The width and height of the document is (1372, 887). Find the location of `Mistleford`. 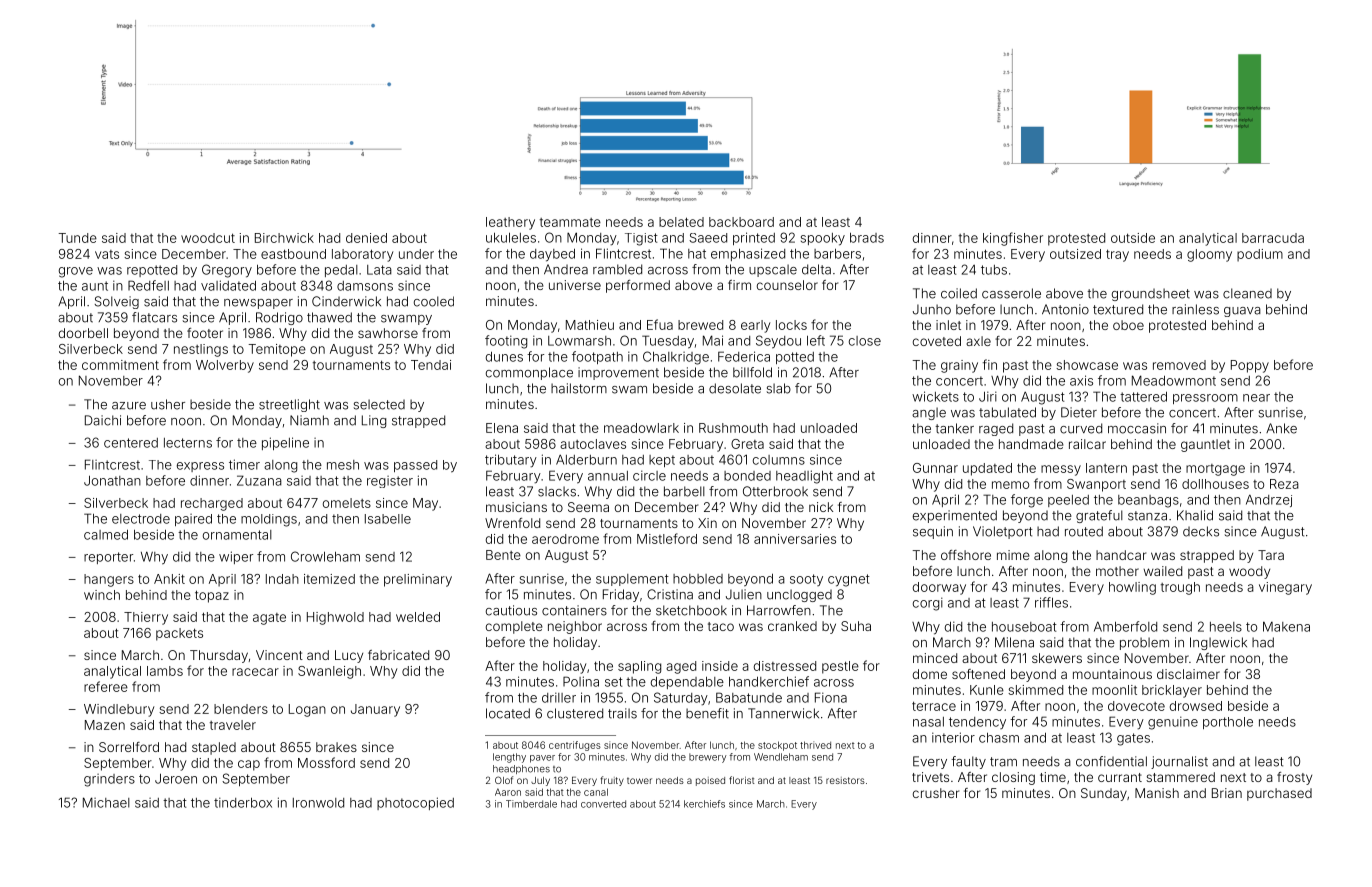

Mistleford is located at coordinates (667, 538).
